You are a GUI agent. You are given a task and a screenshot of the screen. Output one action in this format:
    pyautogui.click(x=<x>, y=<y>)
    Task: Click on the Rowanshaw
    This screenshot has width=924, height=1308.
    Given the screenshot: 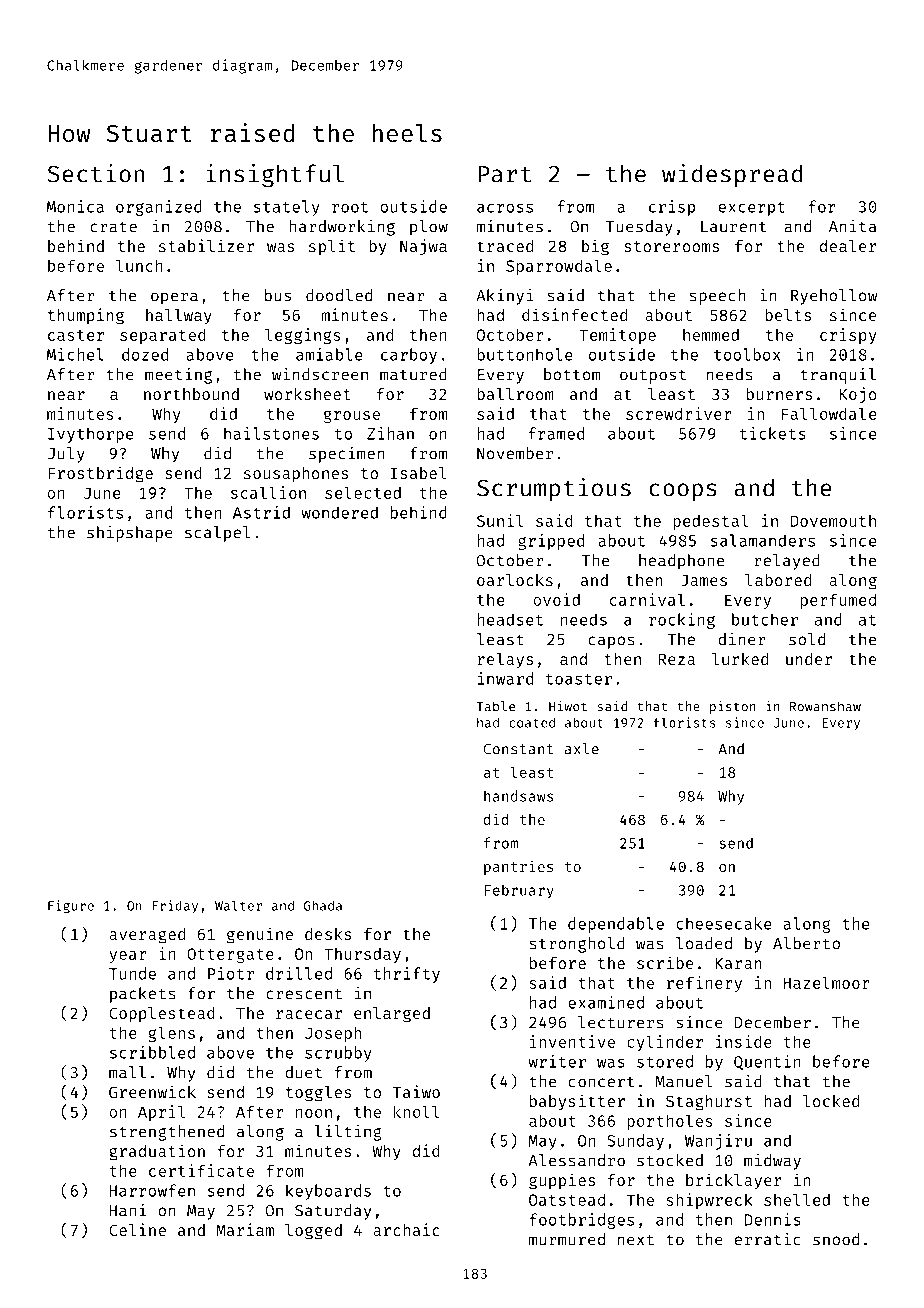 What is the action you would take?
    pyautogui.click(x=825, y=706)
